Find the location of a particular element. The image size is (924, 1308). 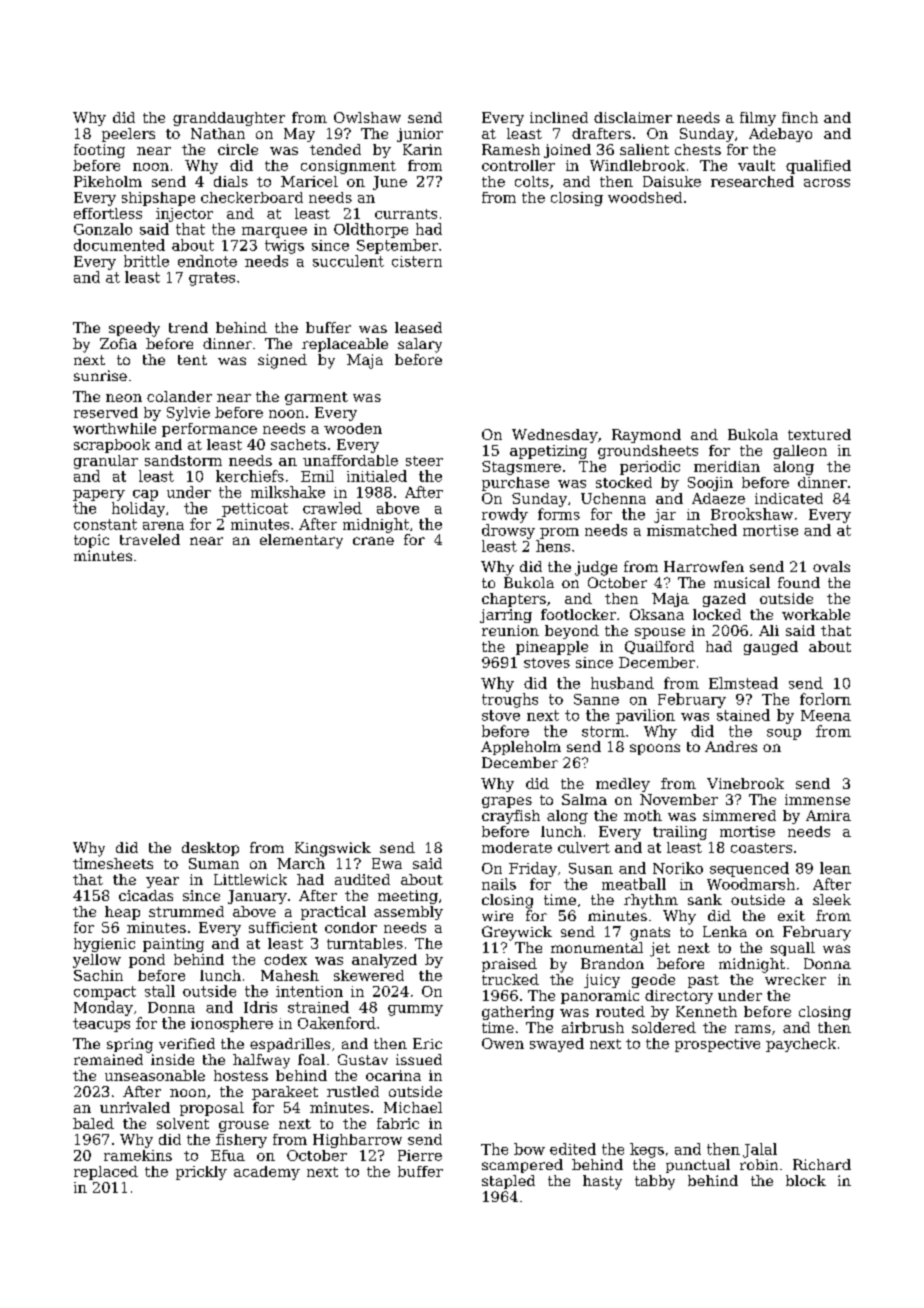

panoramic is located at coordinates (600, 997).
